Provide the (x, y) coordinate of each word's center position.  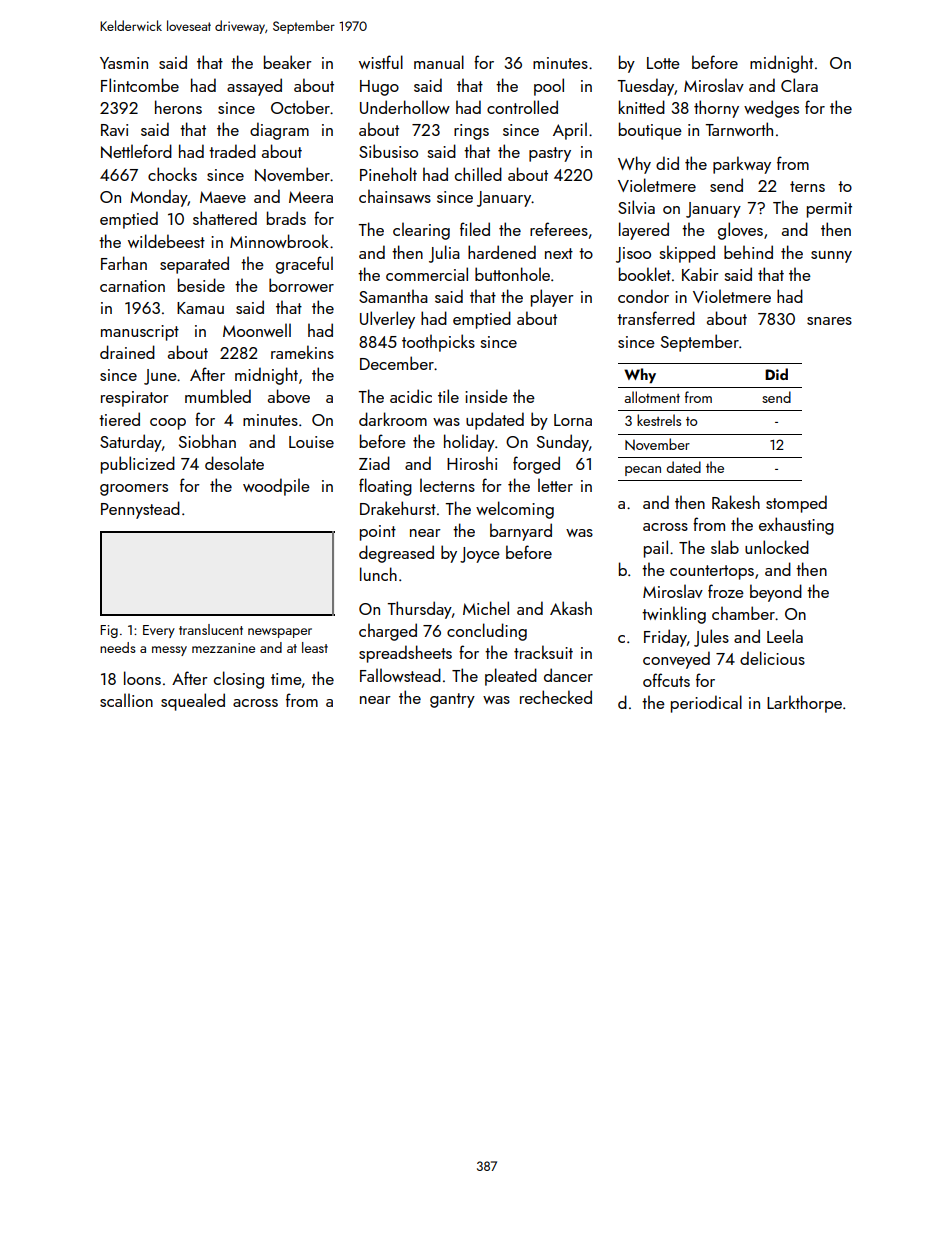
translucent (211, 629)
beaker (288, 62)
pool (549, 87)
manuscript (140, 333)
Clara (799, 85)
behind (748, 252)
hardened (502, 252)
